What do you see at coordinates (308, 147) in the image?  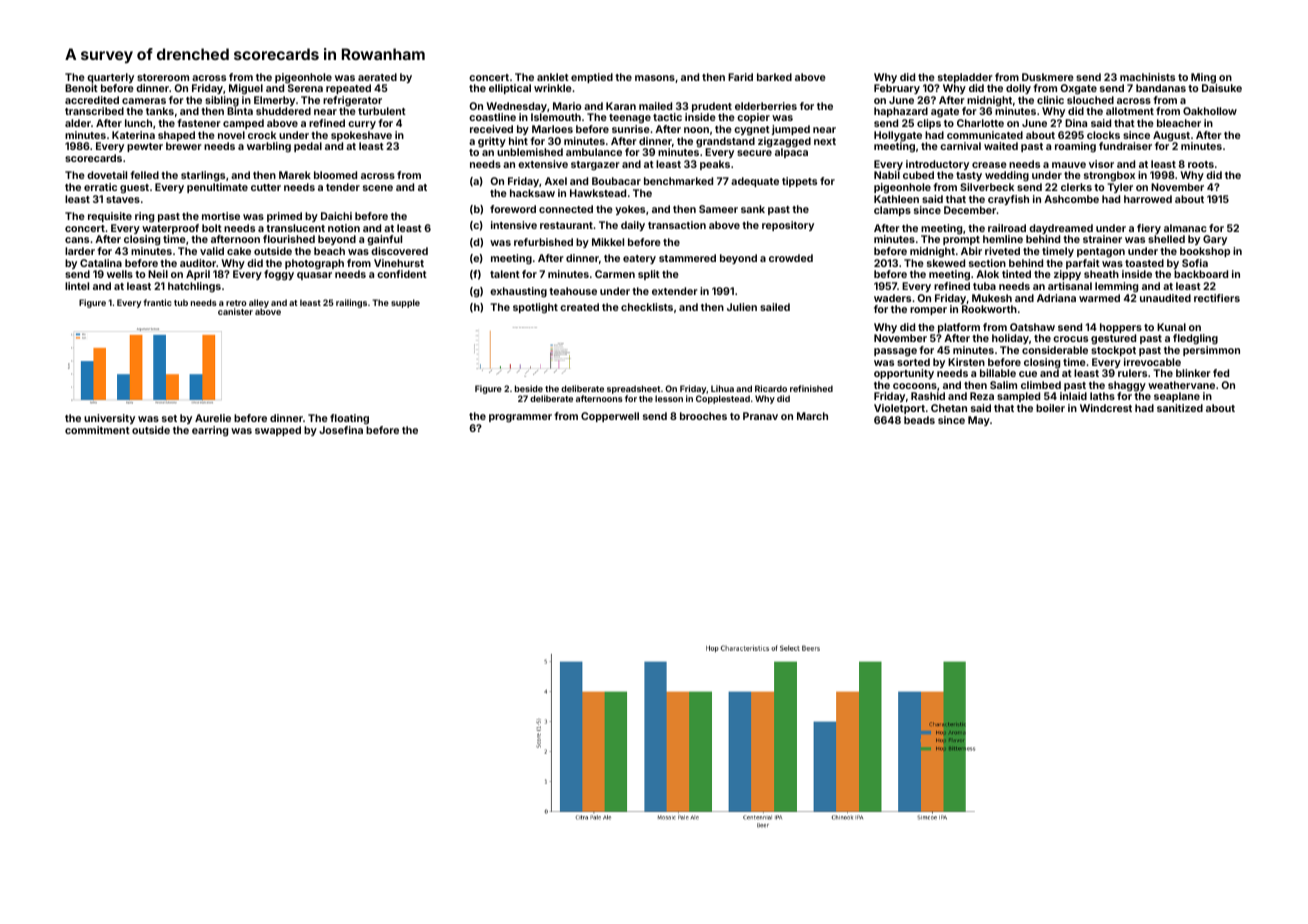 I see `pedal` at bounding box center [308, 147].
